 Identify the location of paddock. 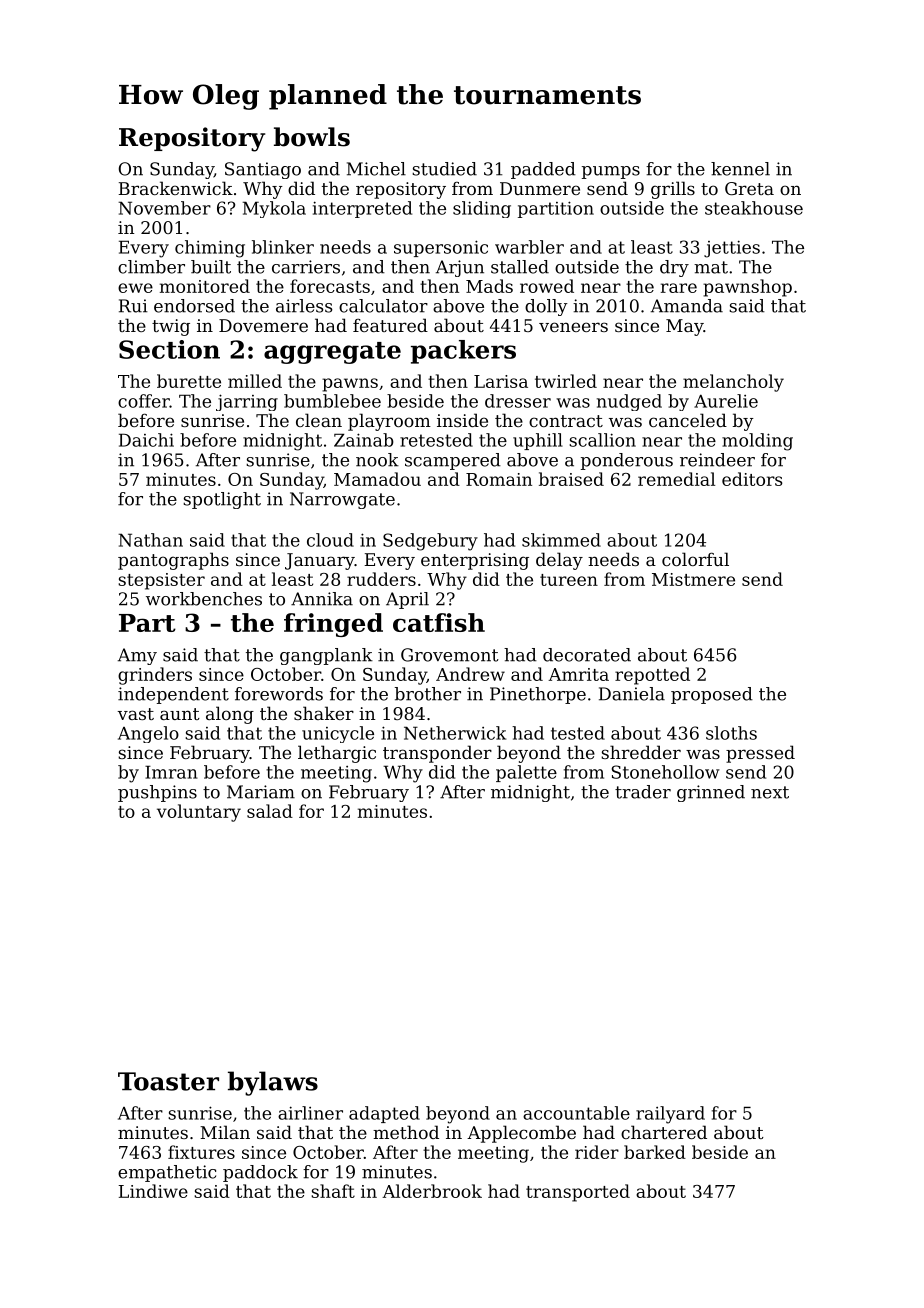
(260, 1173).
